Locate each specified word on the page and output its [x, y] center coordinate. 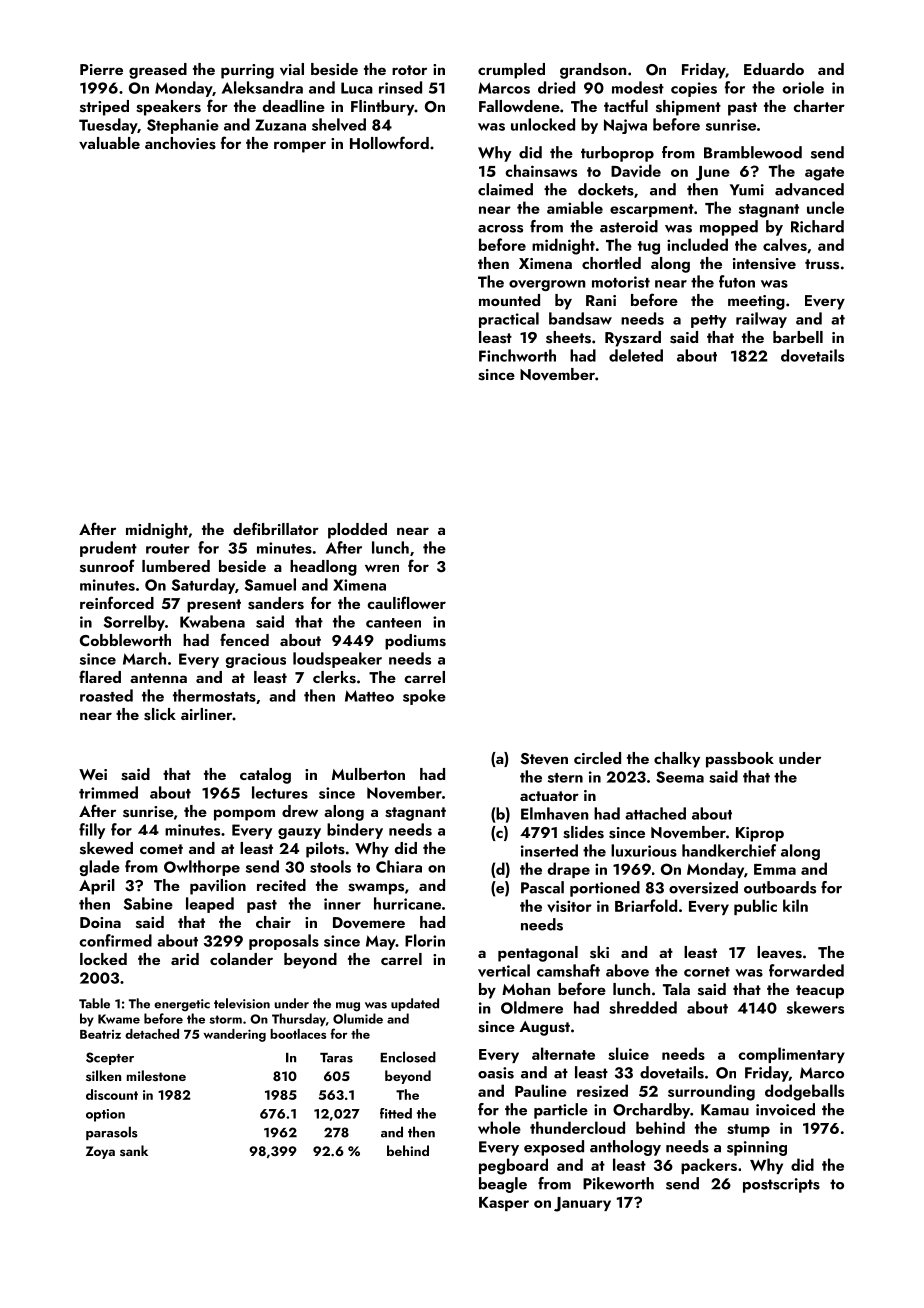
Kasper [504, 1204]
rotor [409, 70]
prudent [108, 549]
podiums [415, 642]
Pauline [541, 1090]
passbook [740, 760]
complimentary [791, 1055]
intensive [764, 264]
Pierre [101, 69]
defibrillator [276, 528]
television [242, 1003]
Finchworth [517, 355]
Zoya [100, 1152]
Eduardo [774, 69]
